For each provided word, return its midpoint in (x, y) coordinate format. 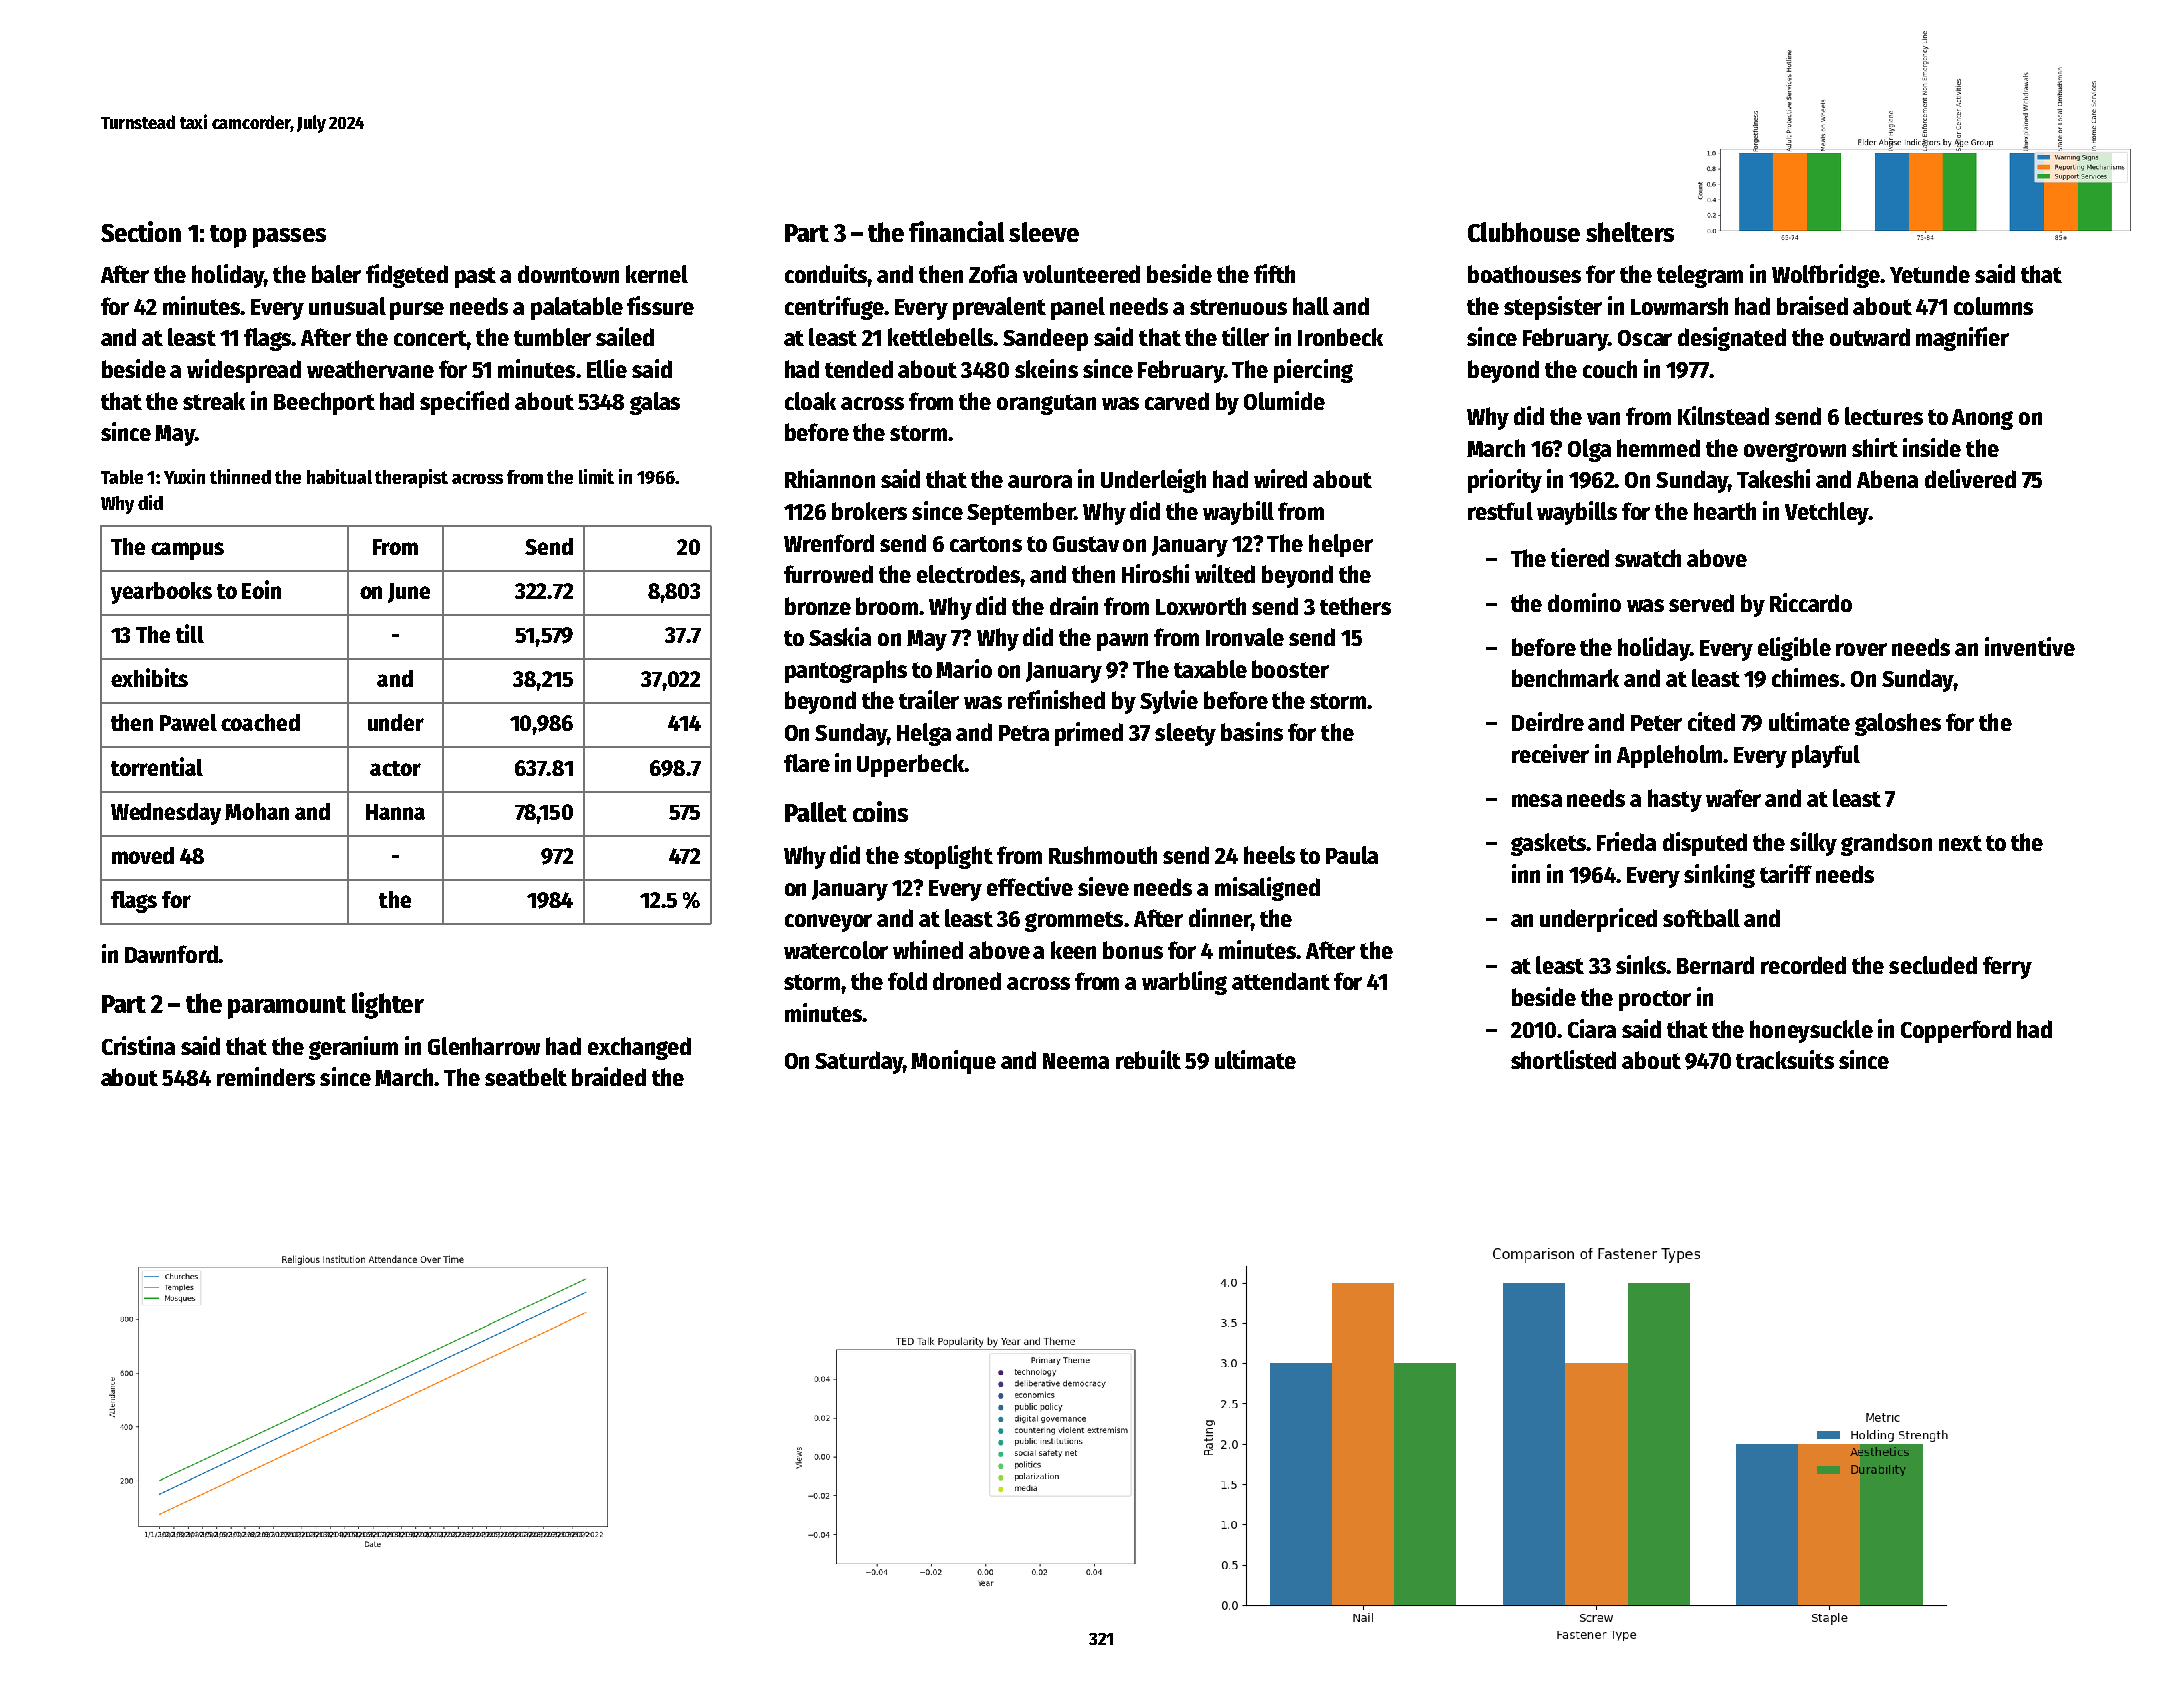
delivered (1970, 478)
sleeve (1044, 232)
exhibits (149, 677)
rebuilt (1148, 1059)
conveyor (828, 923)
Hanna (395, 812)
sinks (1641, 964)
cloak (810, 401)
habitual (339, 476)
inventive (2030, 646)
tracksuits (1785, 1059)
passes (289, 238)
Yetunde (1930, 274)
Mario (964, 668)
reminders (266, 1076)
